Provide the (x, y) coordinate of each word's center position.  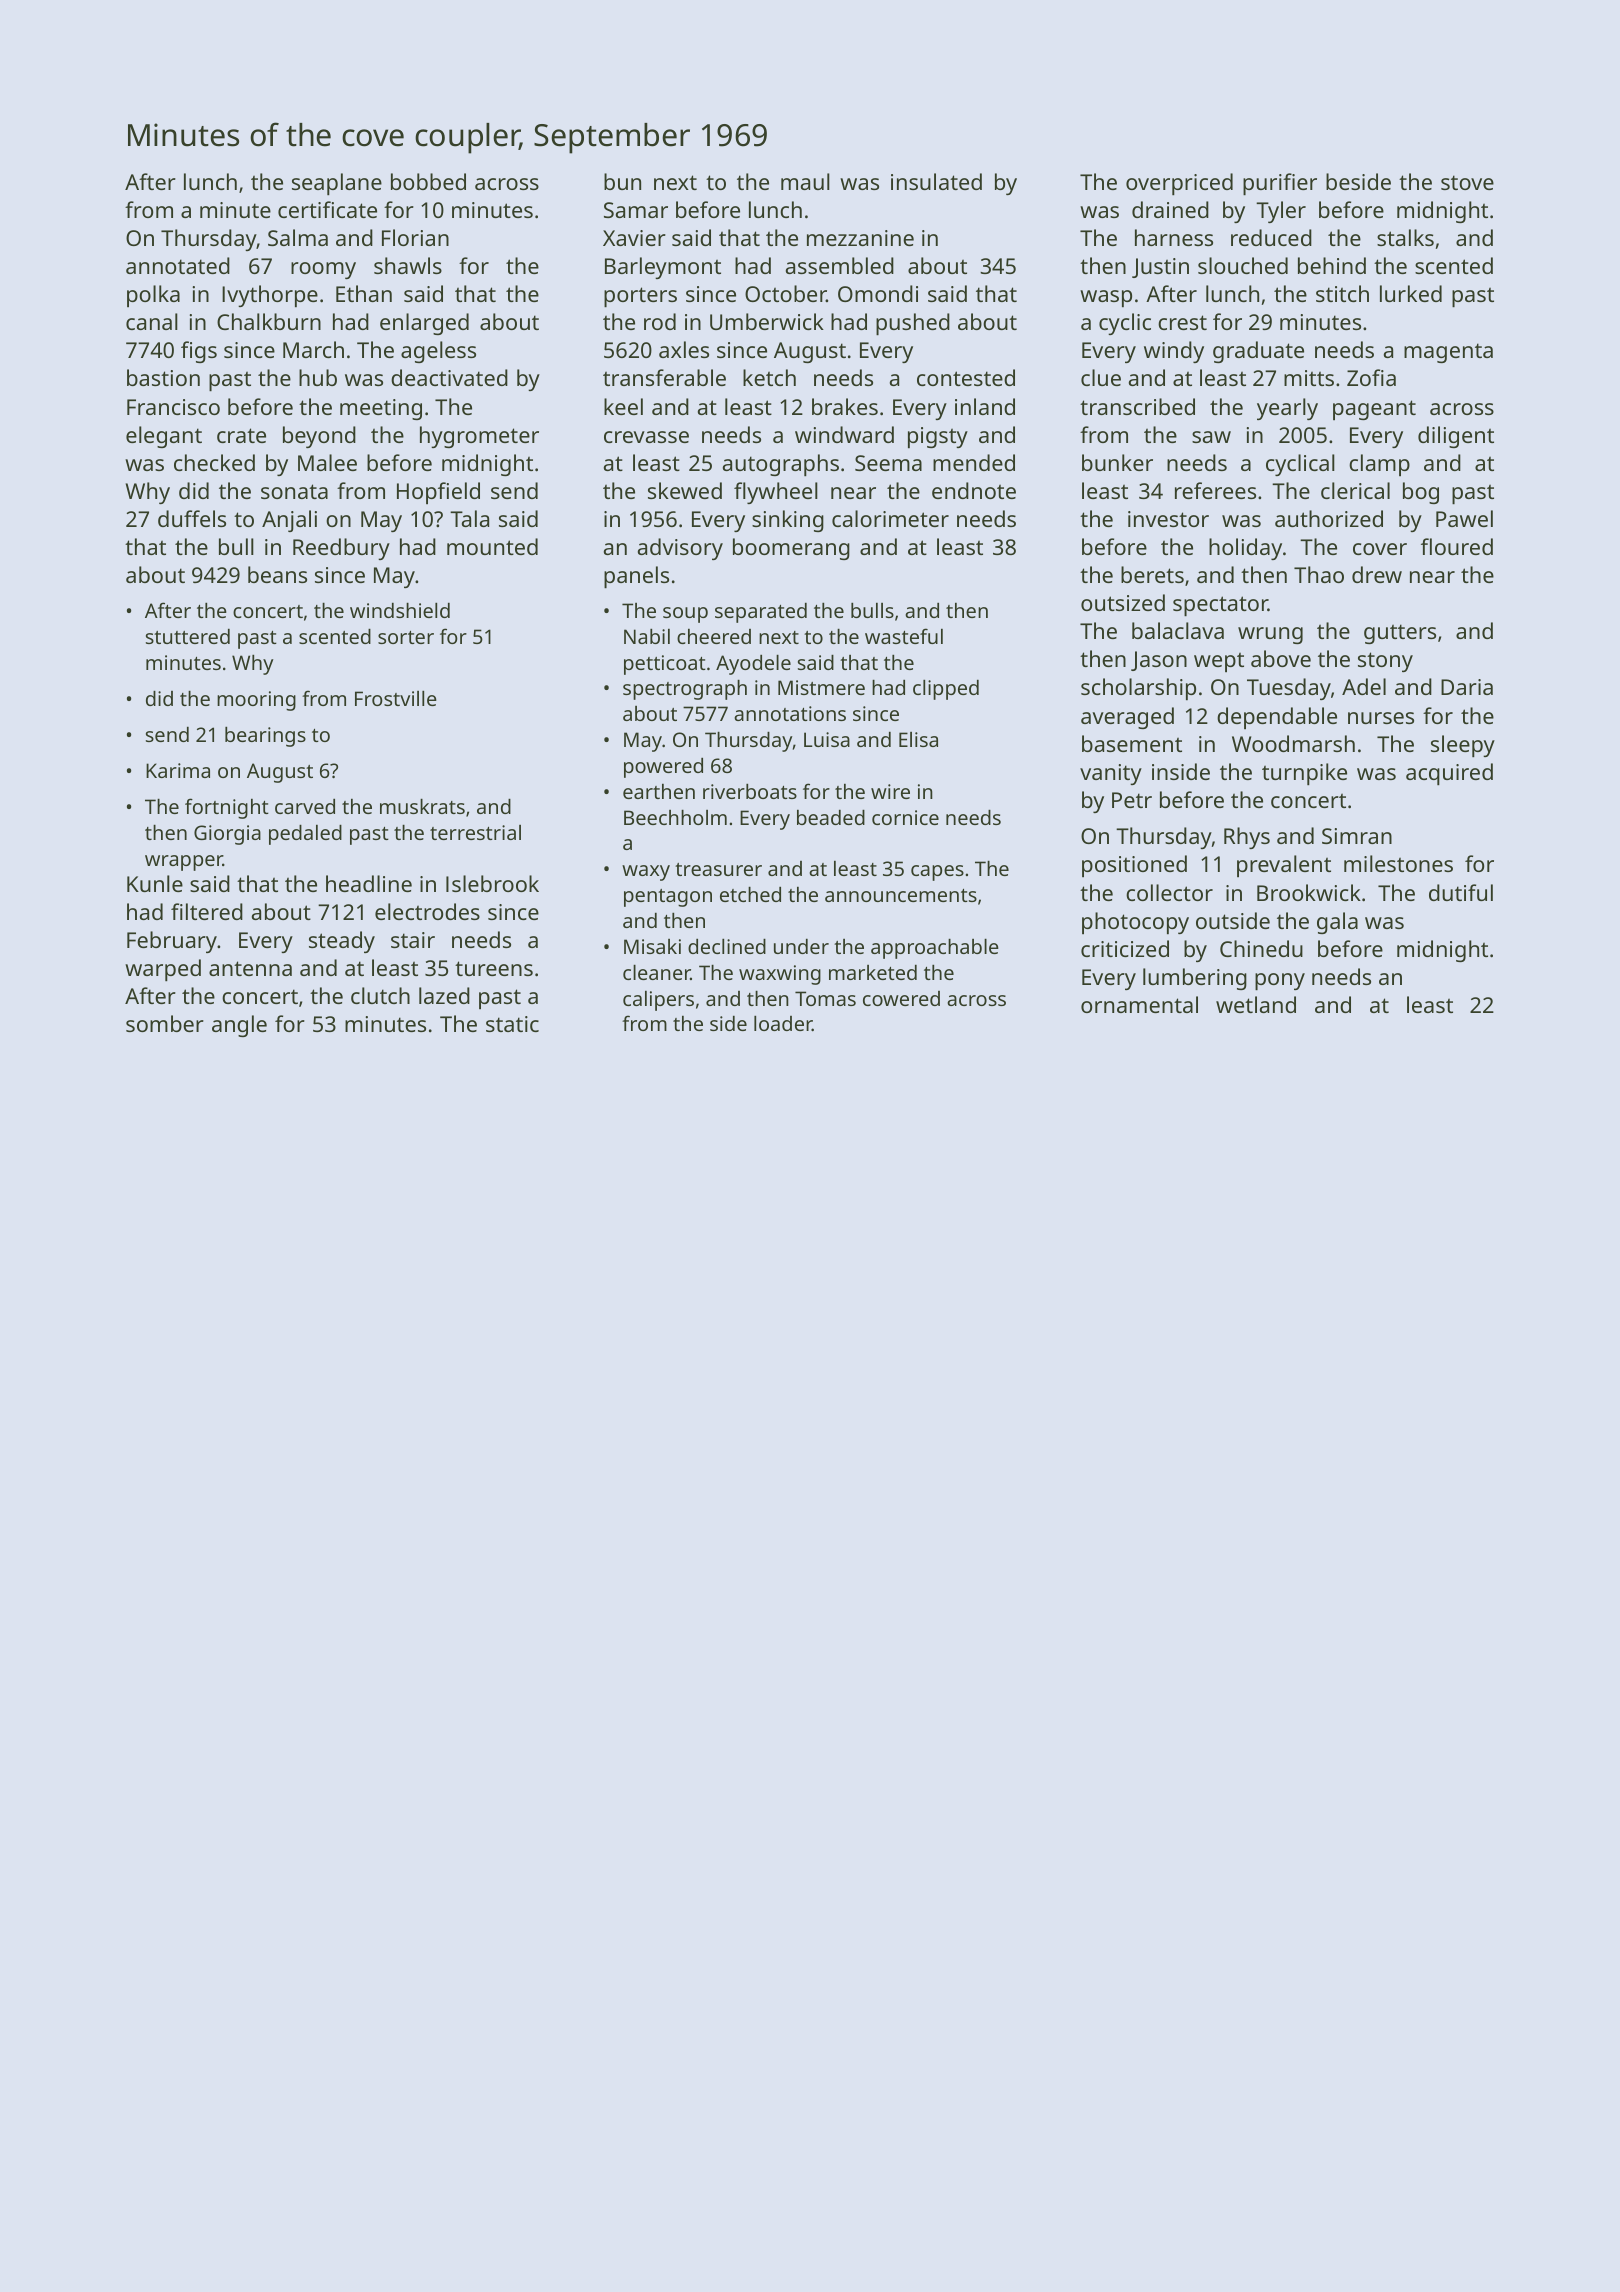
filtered (207, 911)
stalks (1405, 237)
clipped (946, 690)
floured (1457, 546)
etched (750, 894)
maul (805, 181)
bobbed (428, 181)
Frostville (396, 698)
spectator (1220, 606)
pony (1280, 981)
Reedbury (341, 549)
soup (685, 615)
